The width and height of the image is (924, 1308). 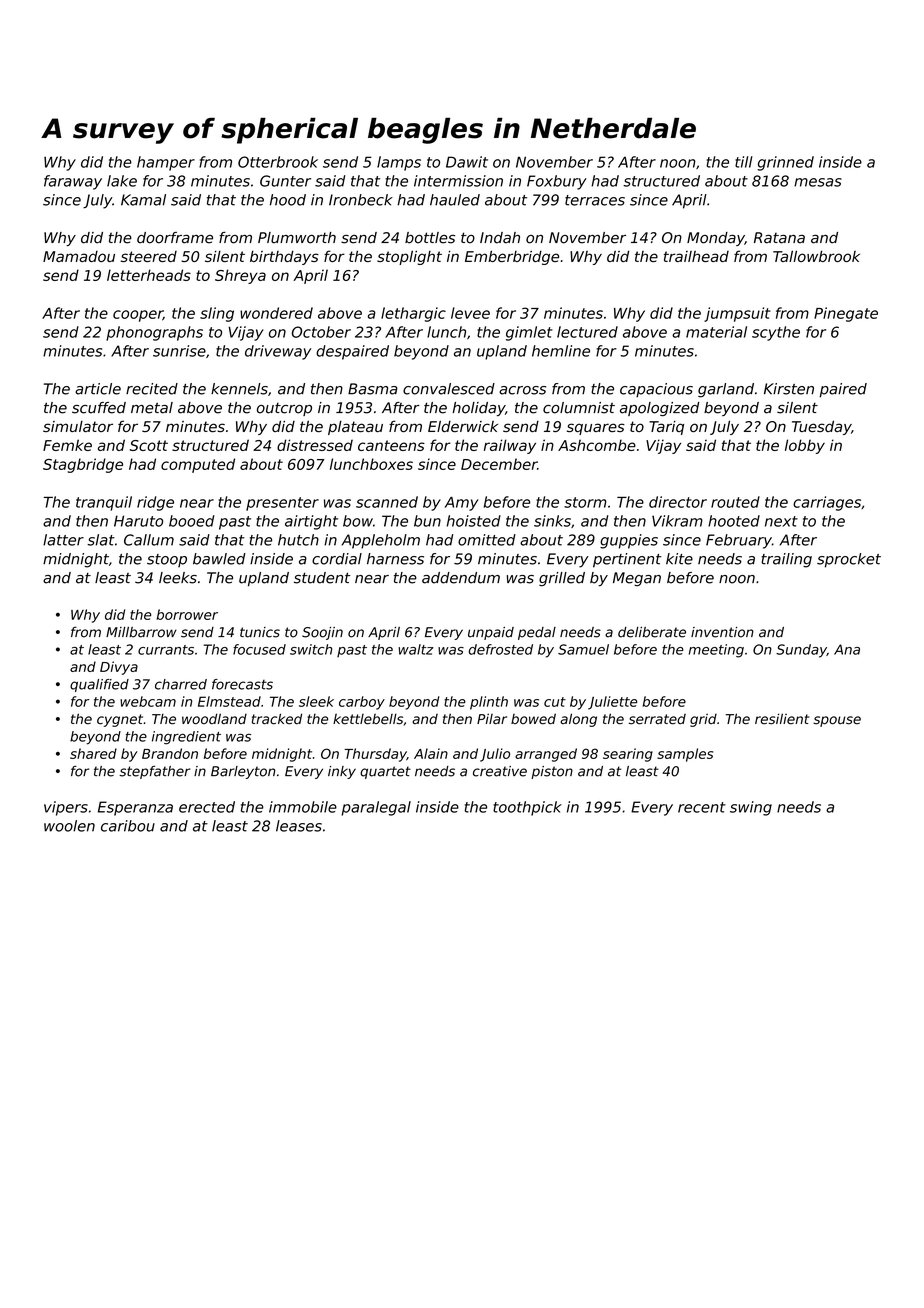 What do you see at coordinates (285, 181) in the image?
I see `Gunter` at bounding box center [285, 181].
